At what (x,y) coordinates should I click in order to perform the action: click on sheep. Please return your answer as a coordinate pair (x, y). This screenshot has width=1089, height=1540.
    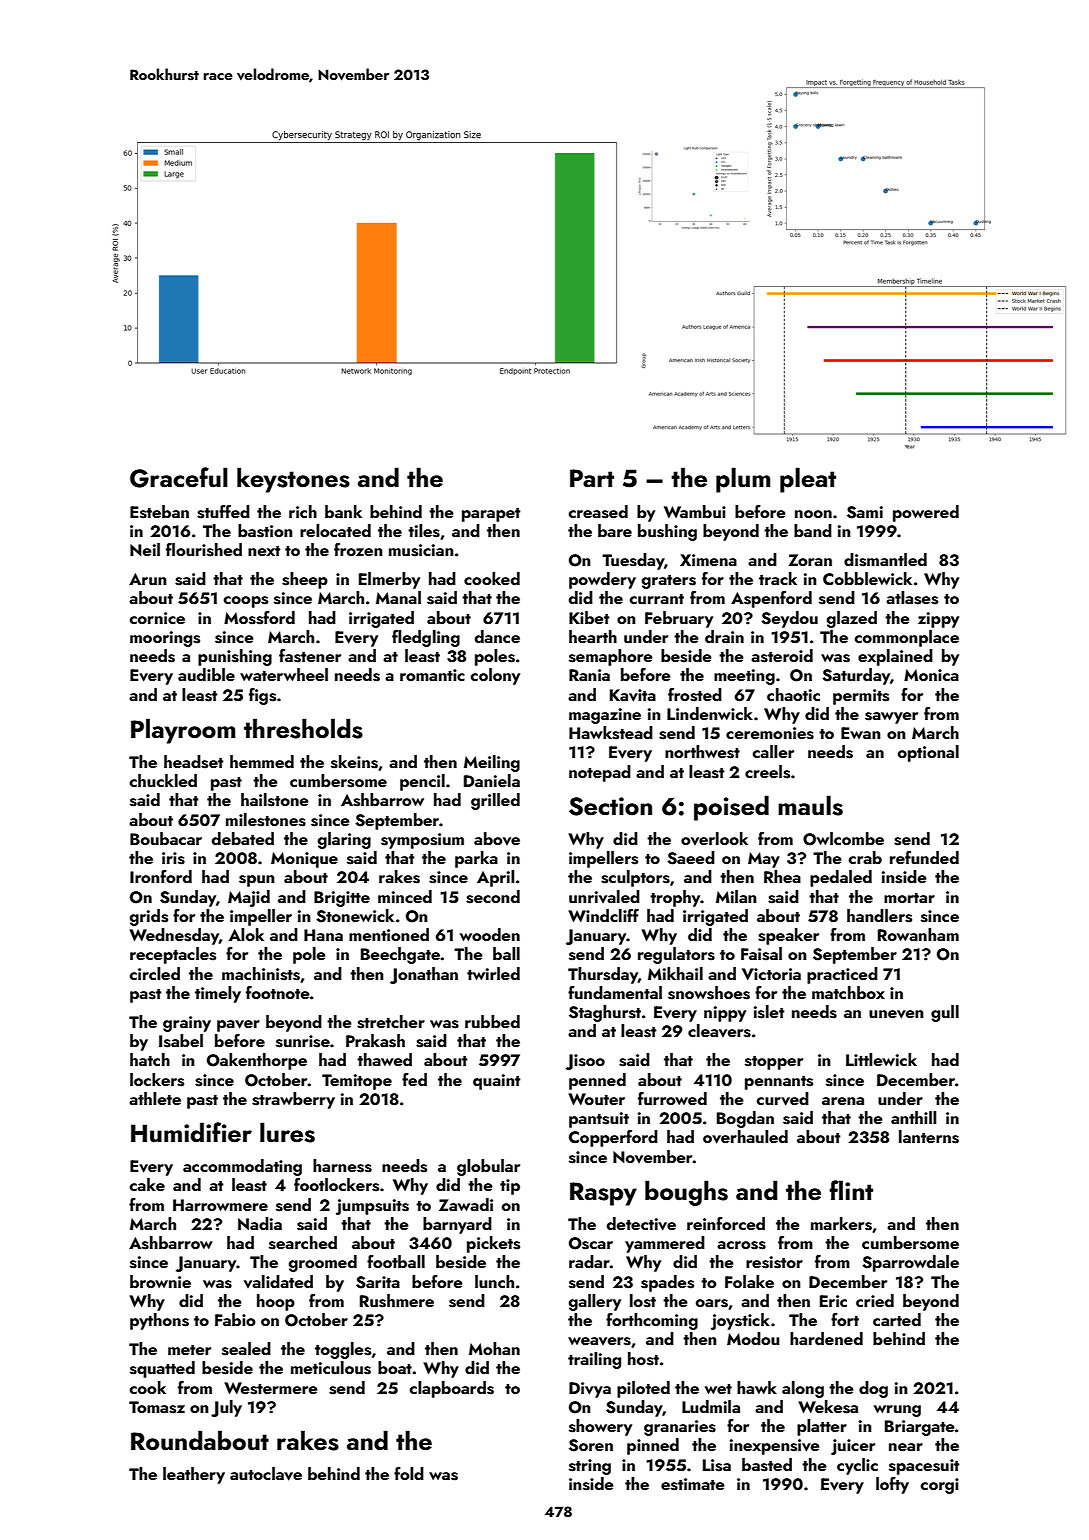
    Looking at the image, I should click on (305, 580).
